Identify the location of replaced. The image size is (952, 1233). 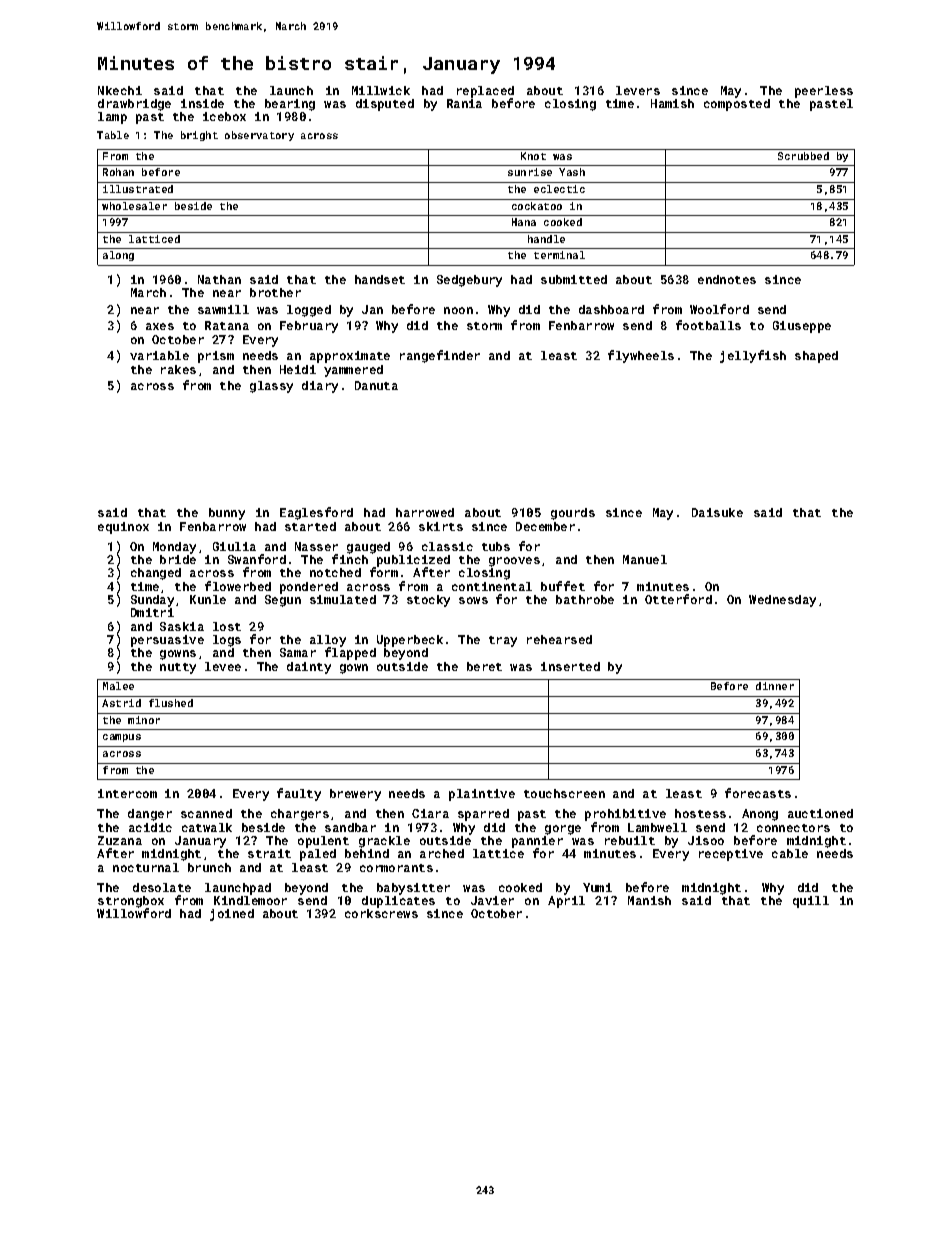
(485, 92).
